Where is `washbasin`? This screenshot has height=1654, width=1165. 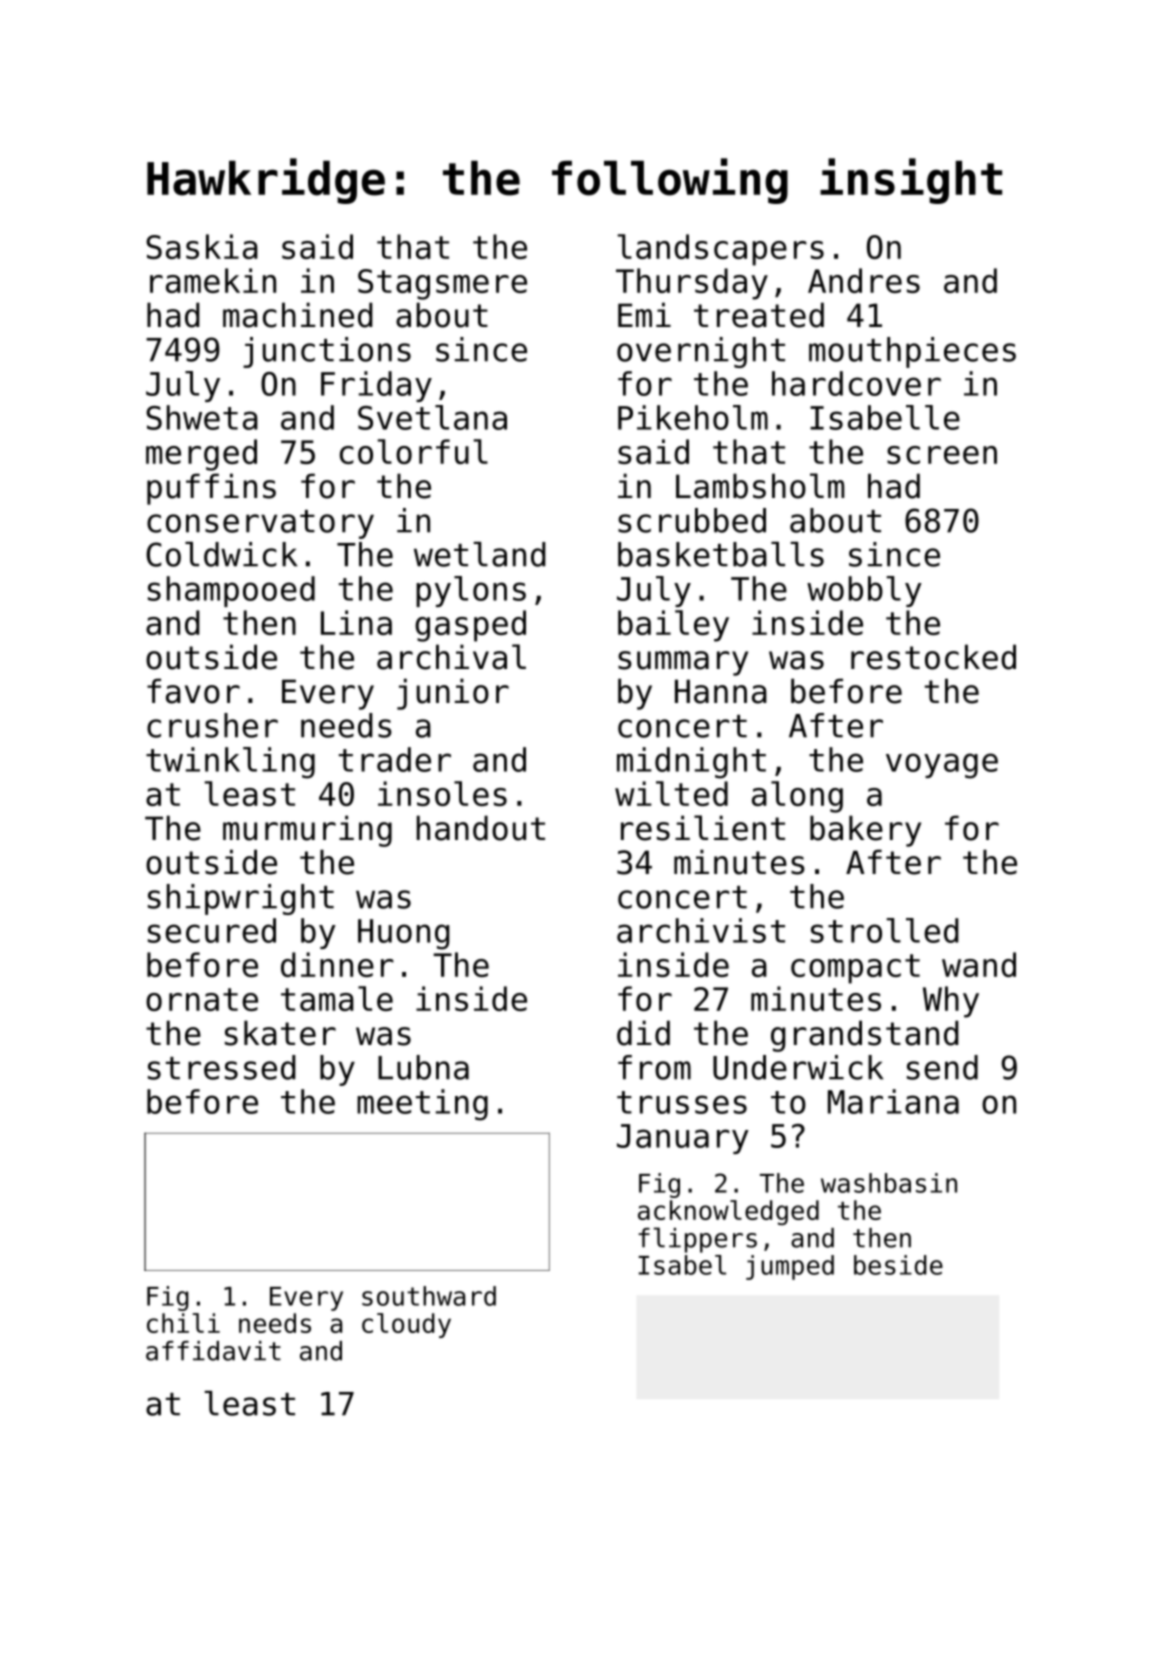
washbasin is located at coordinates (889, 1183).
